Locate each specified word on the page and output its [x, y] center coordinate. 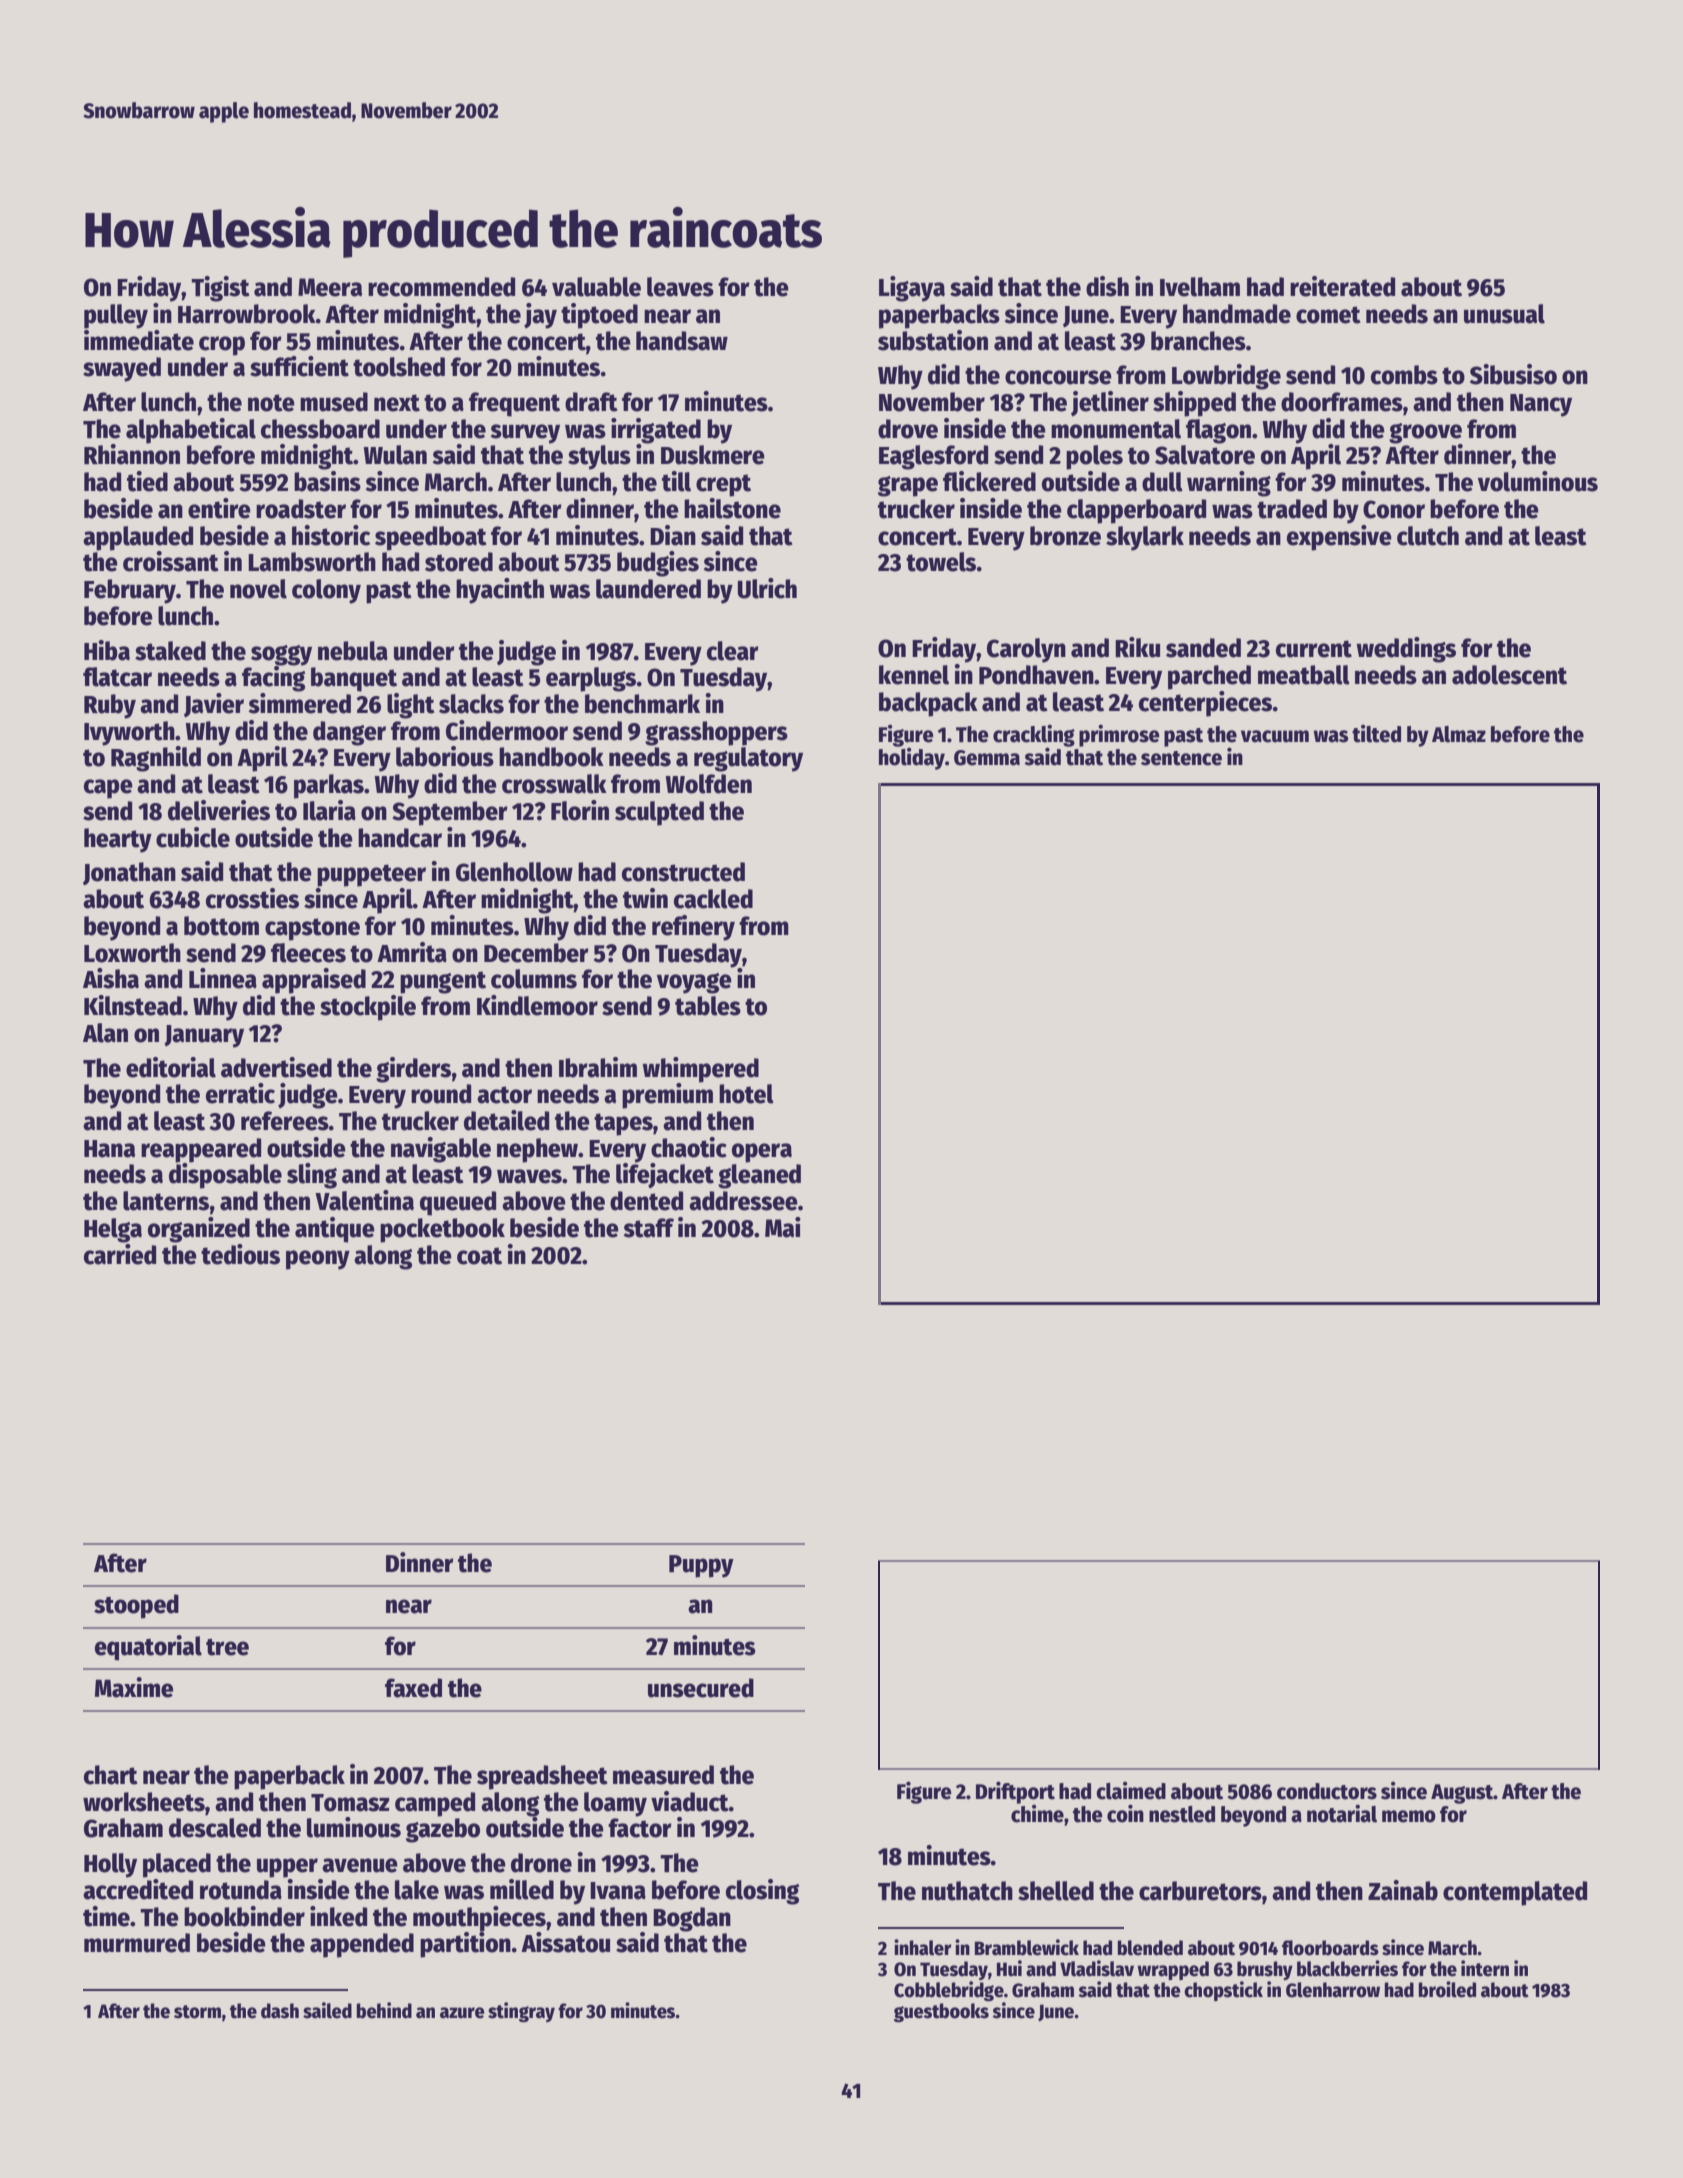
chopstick [1223, 1991]
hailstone [732, 508]
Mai [783, 1227]
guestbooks [941, 2012]
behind [384, 2010]
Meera [330, 287]
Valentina [364, 1200]
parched [1209, 677]
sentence [1181, 758]
